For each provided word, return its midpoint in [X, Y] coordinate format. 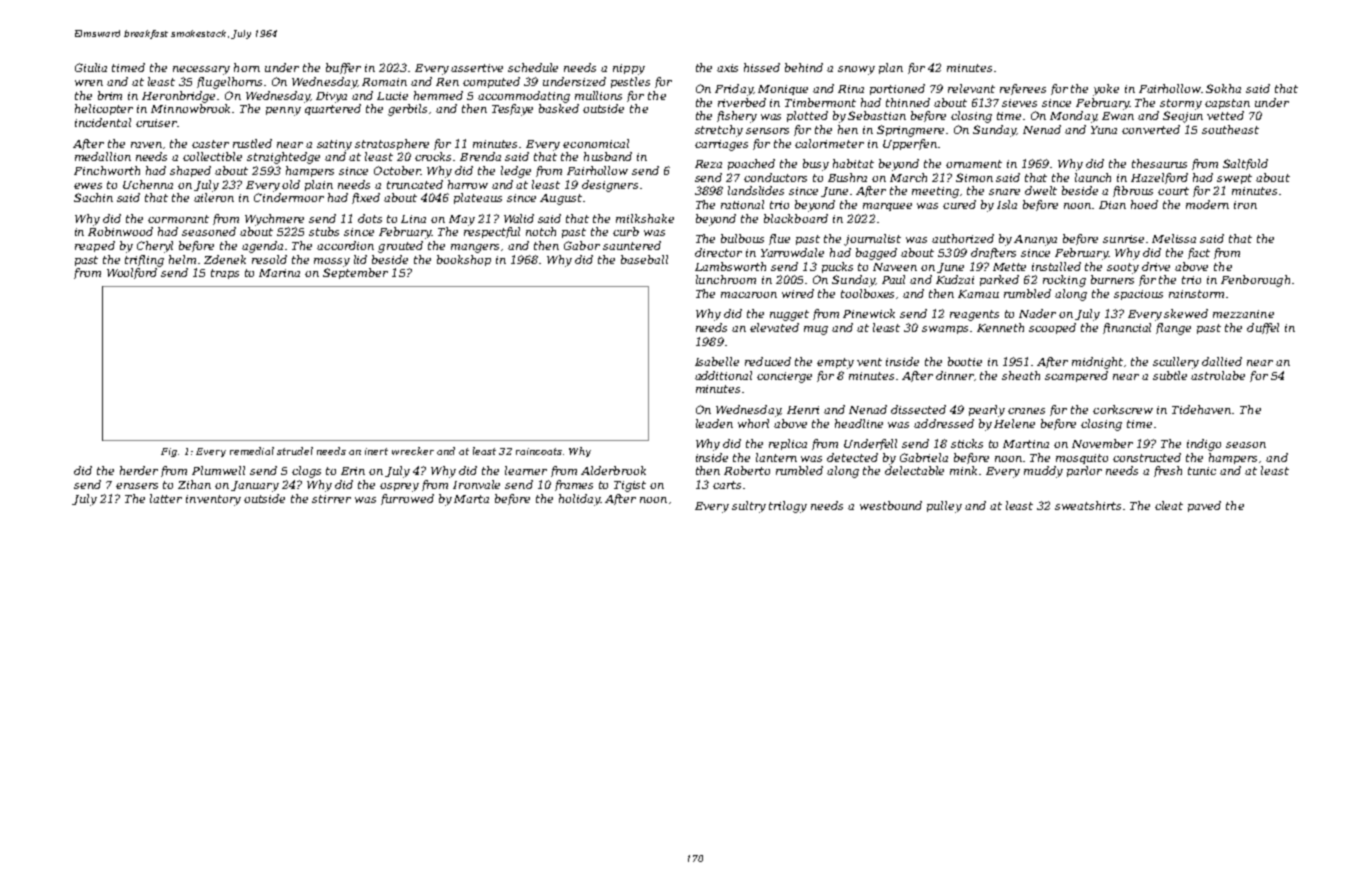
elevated [774, 327]
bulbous [742, 238]
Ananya [1035, 240]
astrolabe [1218, 375]
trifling [144, 261]
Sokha [1223, 88]
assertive [477, 68]
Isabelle [717, 361]
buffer [343, 68]
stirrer [331, 499]
